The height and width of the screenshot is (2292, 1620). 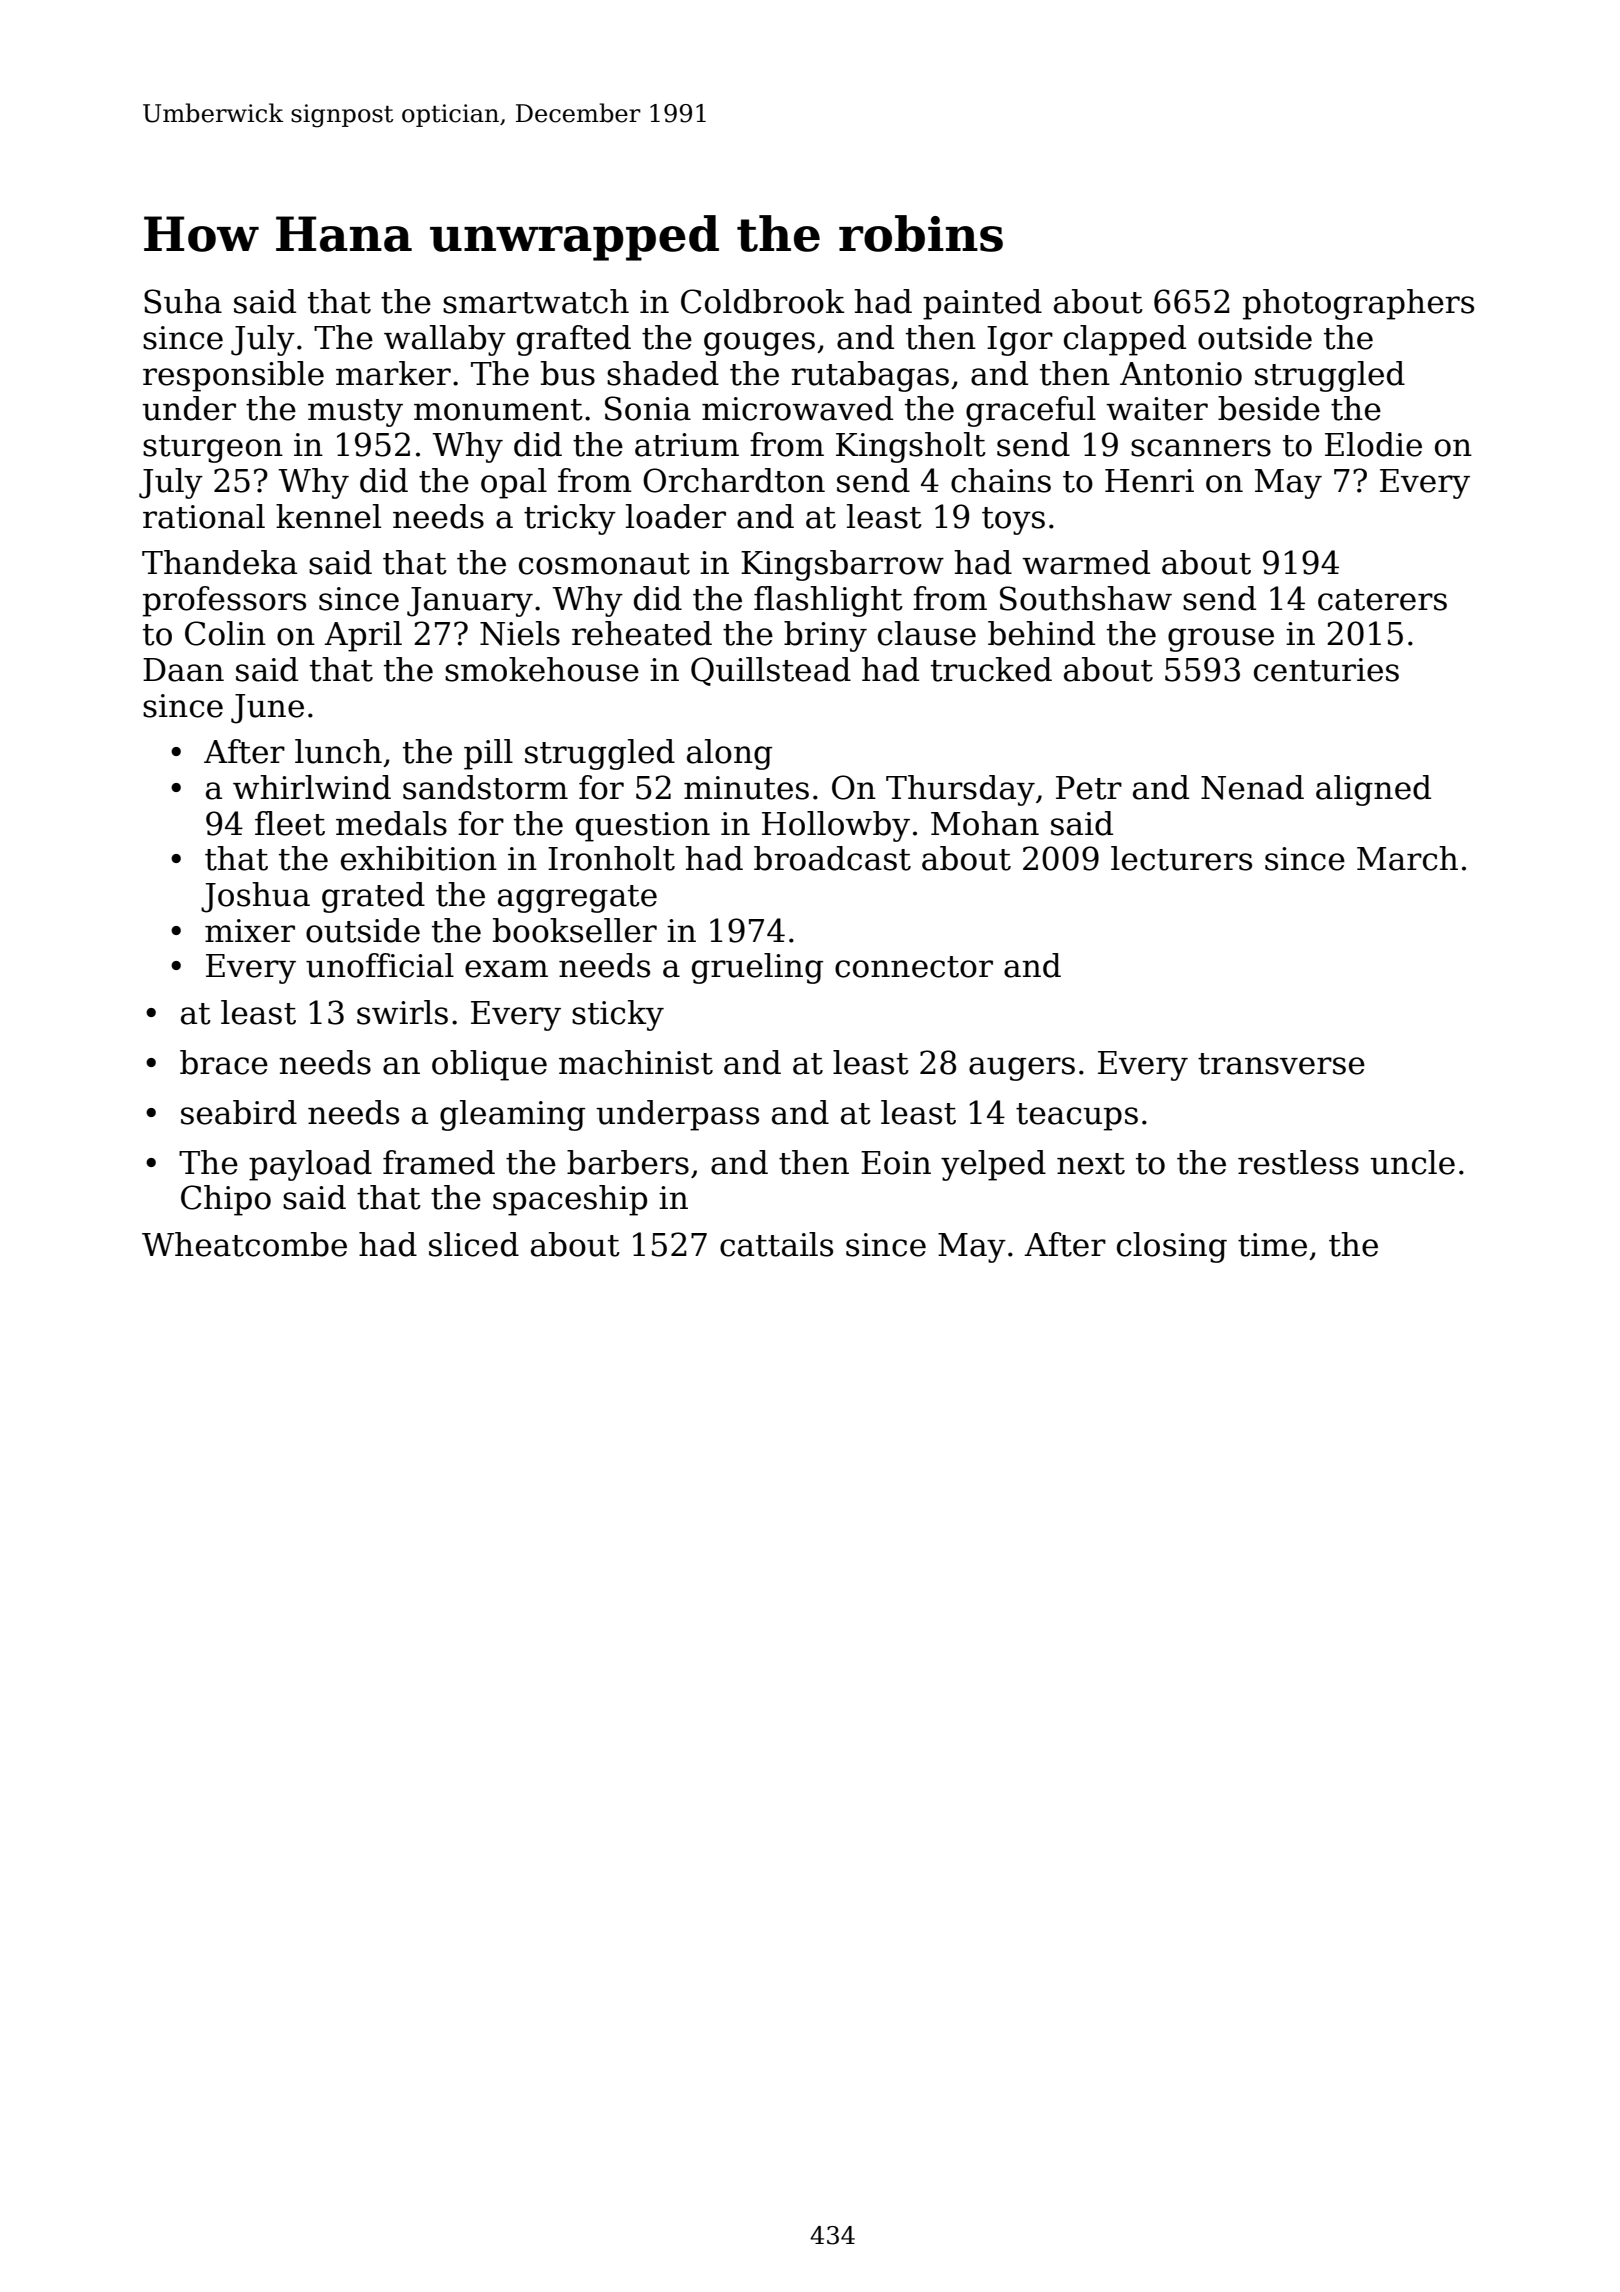 I want to click on Wheatcombe, so click(x=244, y=1244).
